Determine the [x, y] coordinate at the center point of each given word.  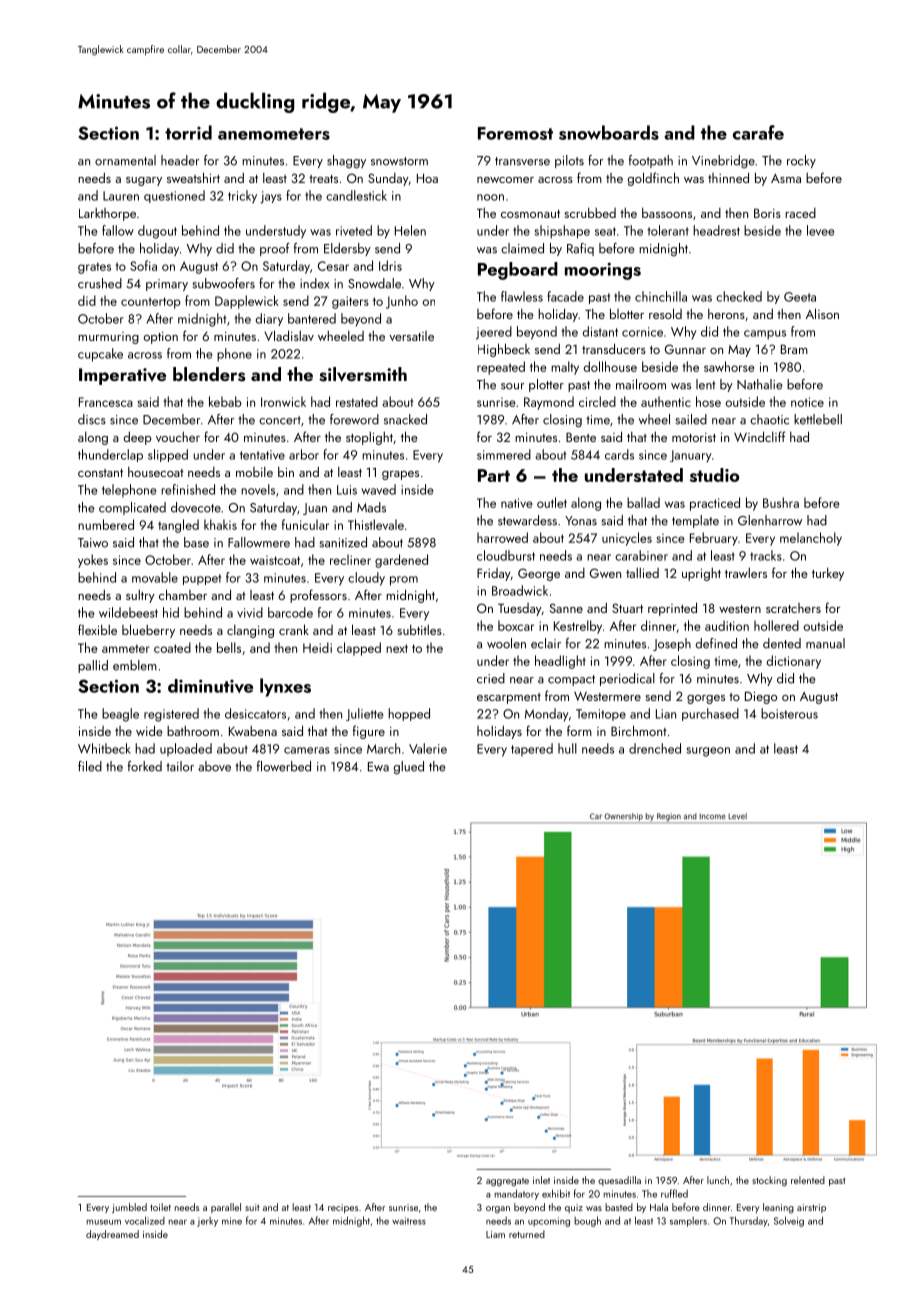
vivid [250, 612]
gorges [706, 699]
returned [527, 1234]
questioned [174, 196]
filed [90, 766]
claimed [522, 248]
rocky [801, 161]
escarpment [509, 698]
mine [232, 1221]
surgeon [708, 752]
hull [567, 748]
